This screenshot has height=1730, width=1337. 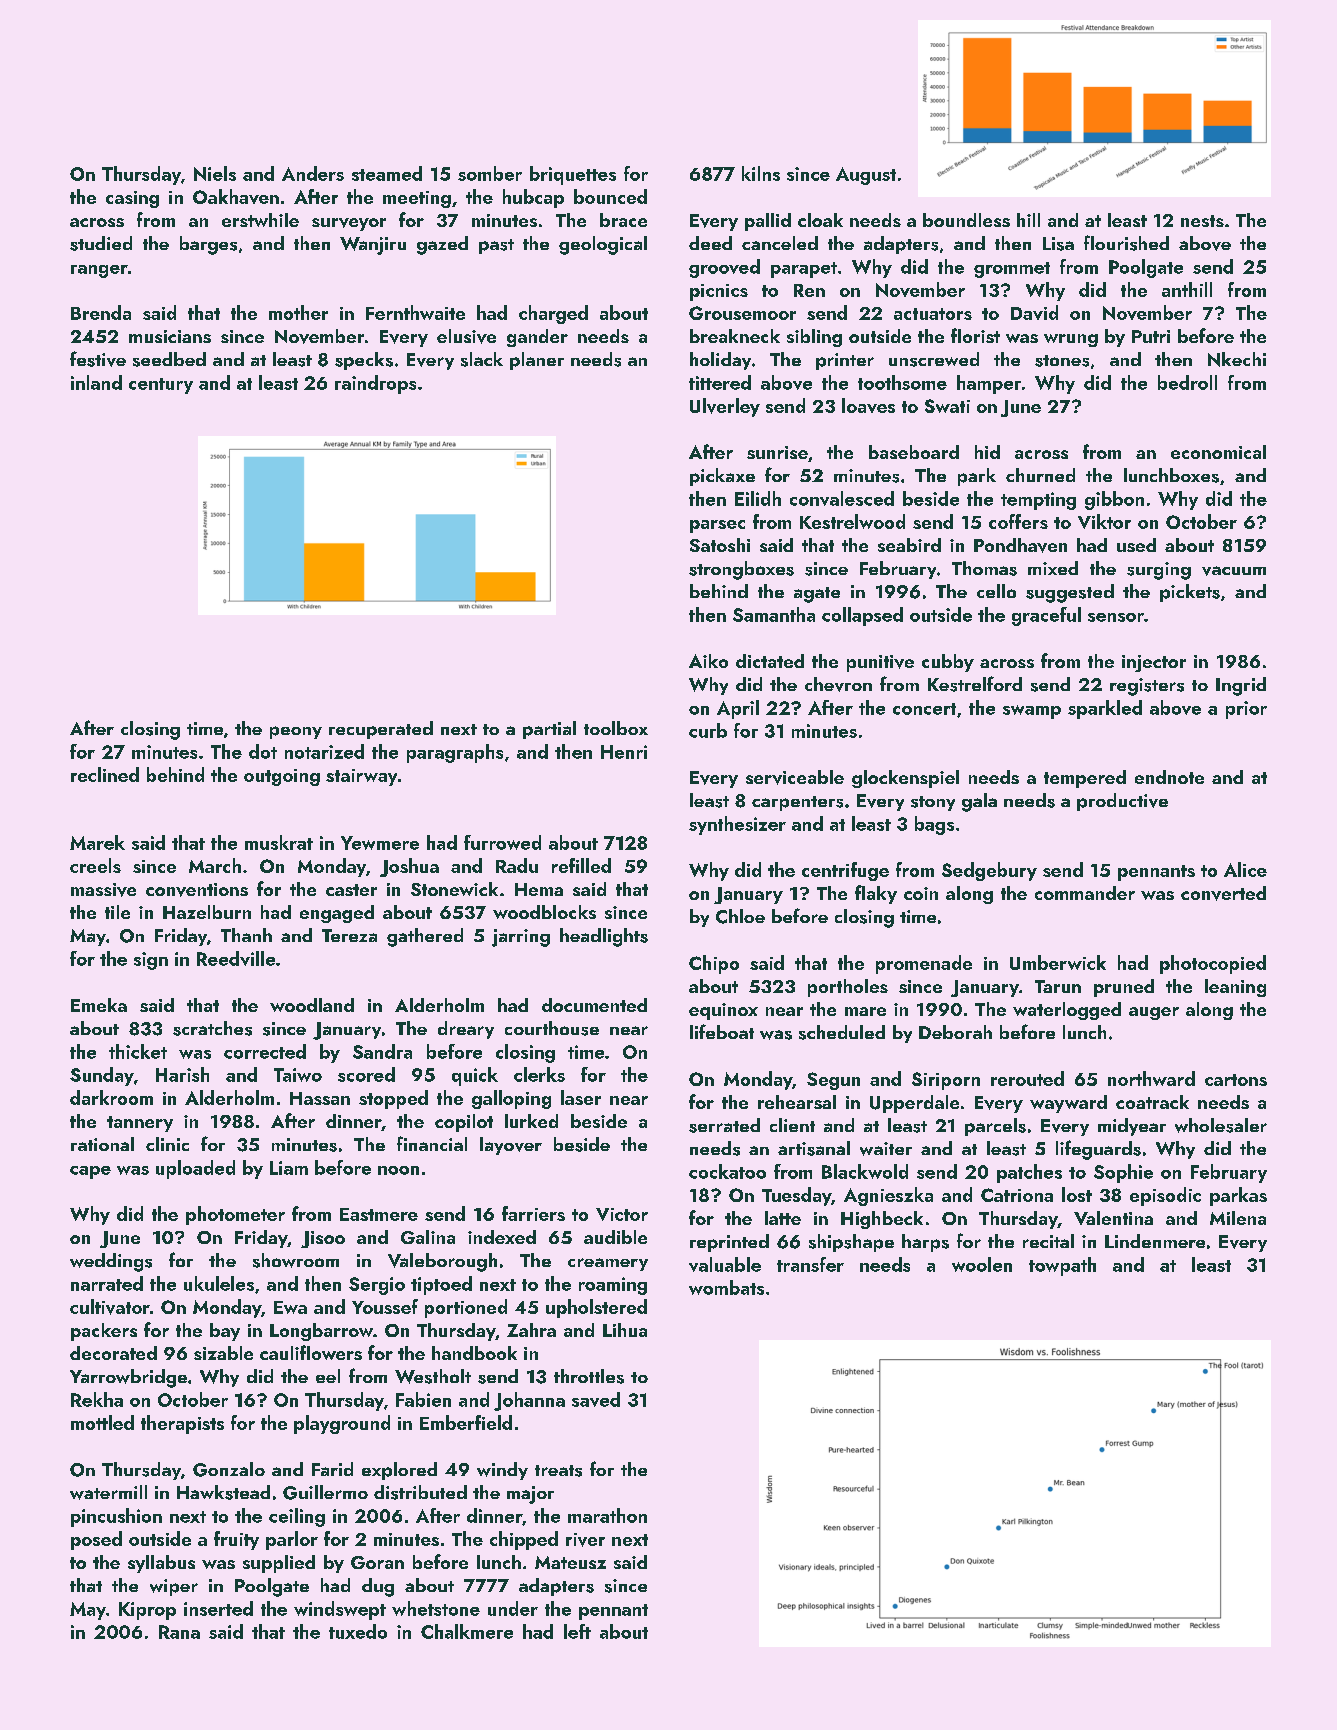 I want to click on woolen, so click(x=982, y=1264).
